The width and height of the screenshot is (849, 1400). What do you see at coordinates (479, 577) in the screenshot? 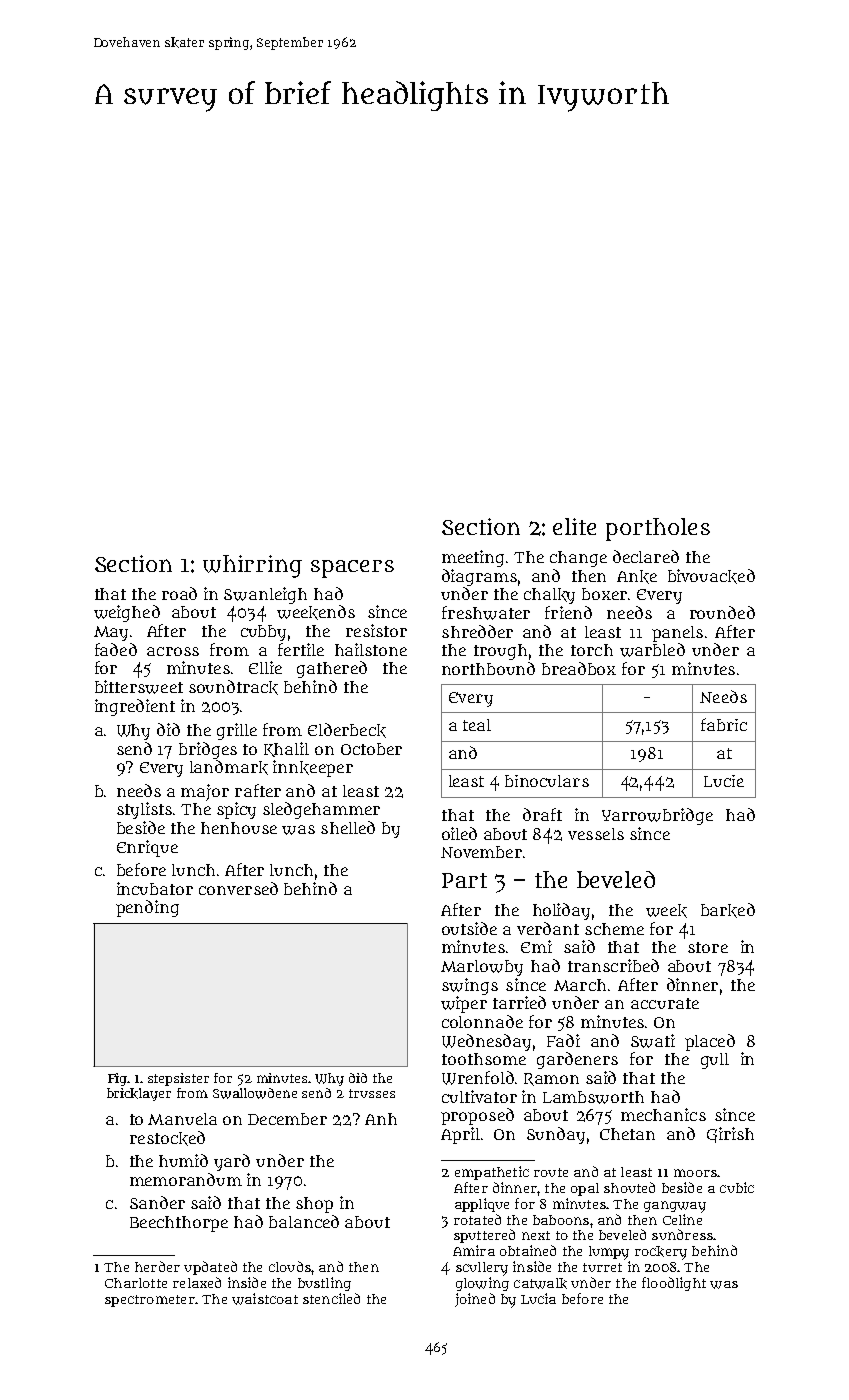
I see `diagrams` at bounding box center [479, 577].
